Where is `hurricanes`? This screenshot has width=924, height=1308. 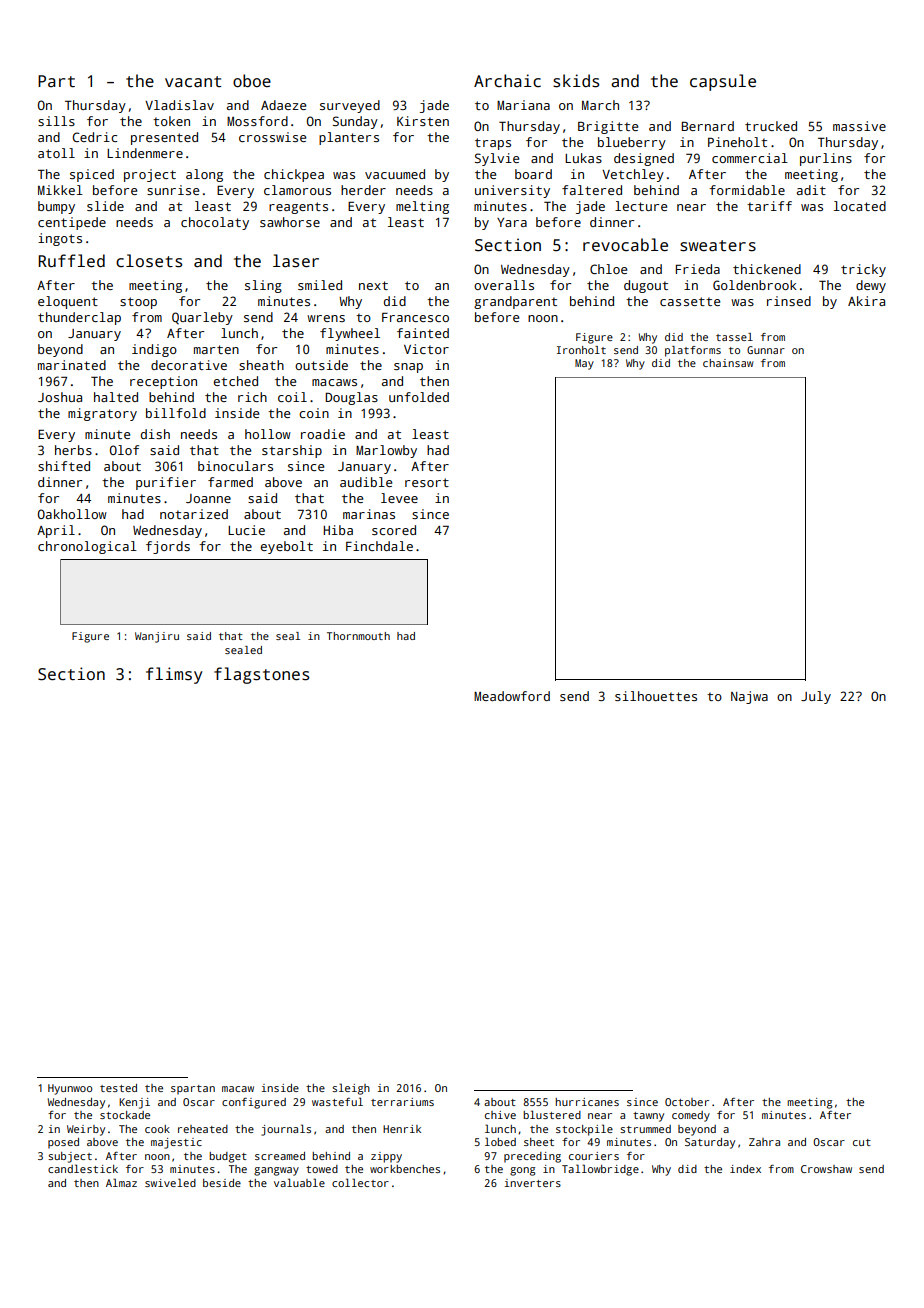 hurricanes is located at coordinates (587, 1102).
